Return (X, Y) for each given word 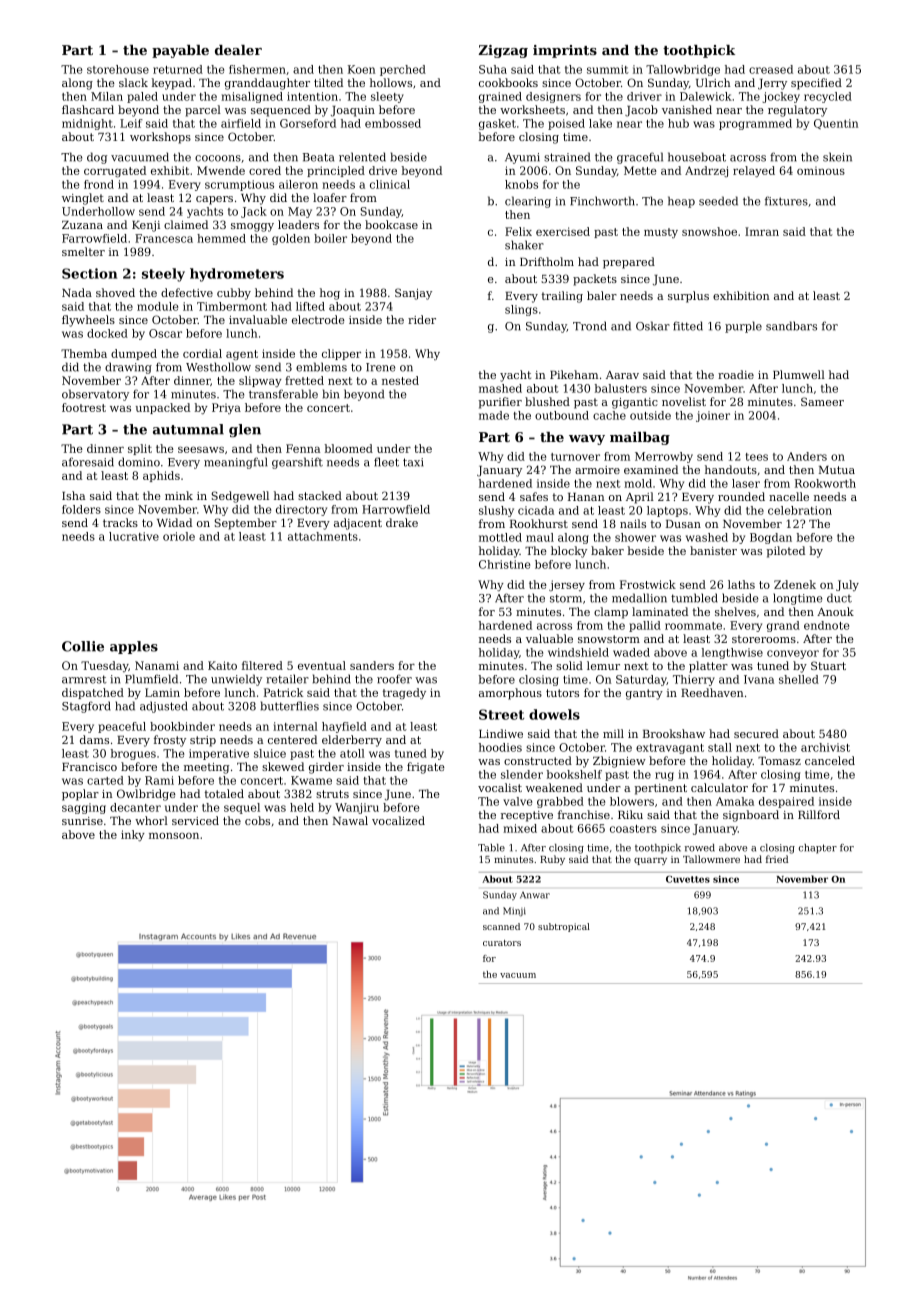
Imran (762, 231)
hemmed (221, 238)
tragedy (404, 693)
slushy (496, 511)
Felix (518, 231)
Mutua (837, 470)
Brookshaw (674, 733)
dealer (238, 50)
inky (133, 835)
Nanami (157, 665)
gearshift (297, 463)
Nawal (350, 820)
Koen (361, 69)
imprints (565, 51)
